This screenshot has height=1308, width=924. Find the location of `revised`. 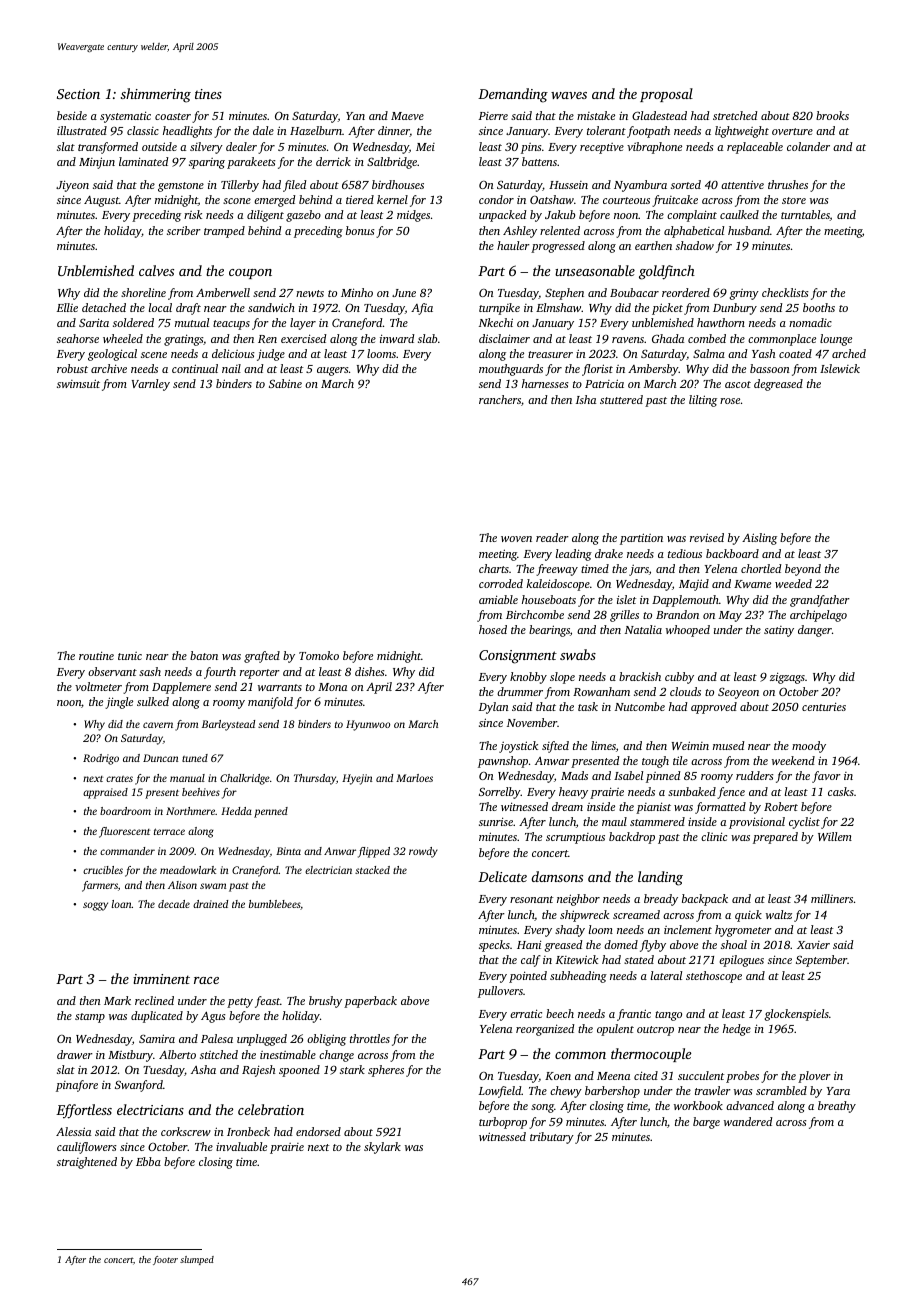

revised is located at coordinates (707, 537).
